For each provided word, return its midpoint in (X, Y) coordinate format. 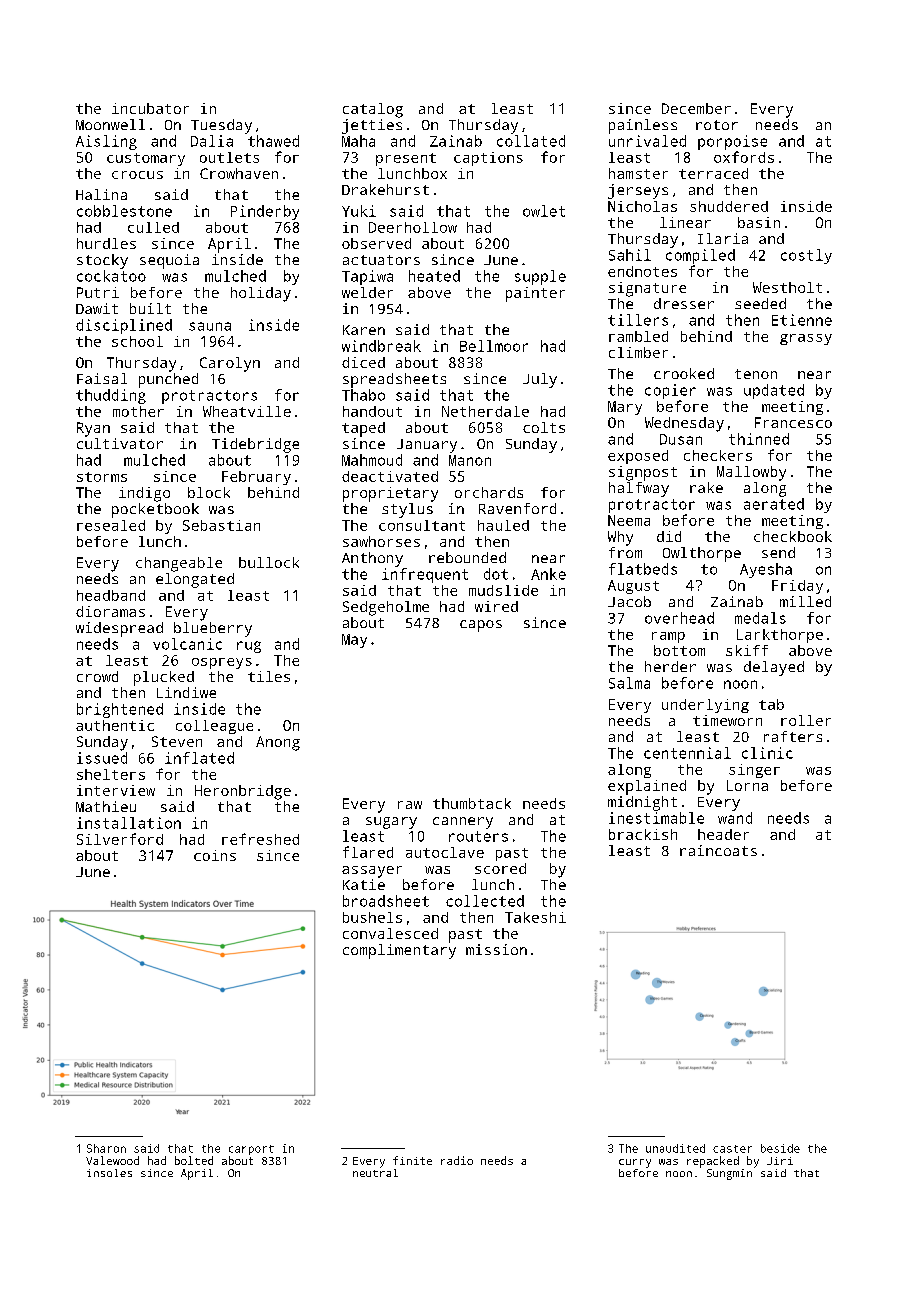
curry (635, 1163)
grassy (806, 339)
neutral (375, 1173)
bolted (194, 1160)
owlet (544, 211)
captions (488, 159)
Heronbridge (243, 792)
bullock (269, 562)
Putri (98, 292)
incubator (150, 108)
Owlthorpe (702, 554)
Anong (278, 743)
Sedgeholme (386, 608)
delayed (774, 668)
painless (643, 126)
